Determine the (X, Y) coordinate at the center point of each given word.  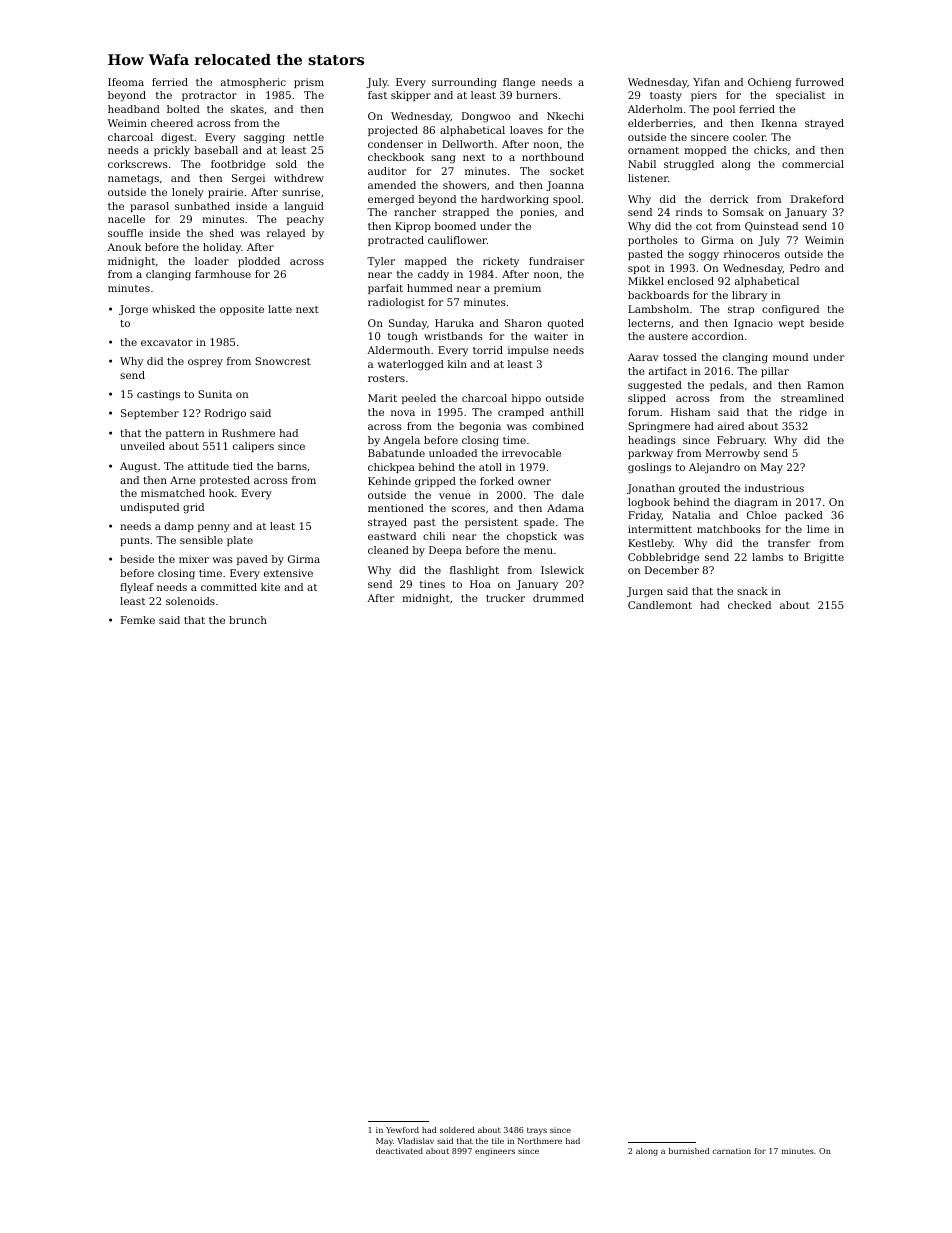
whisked (173, 309)
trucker (505, 598)
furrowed (820, 82)
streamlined (812, 398)
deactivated (399, 1151)
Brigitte (824, 558)
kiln (457, 364)
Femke (138, 620)
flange (519, 83)
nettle (309, 137)
